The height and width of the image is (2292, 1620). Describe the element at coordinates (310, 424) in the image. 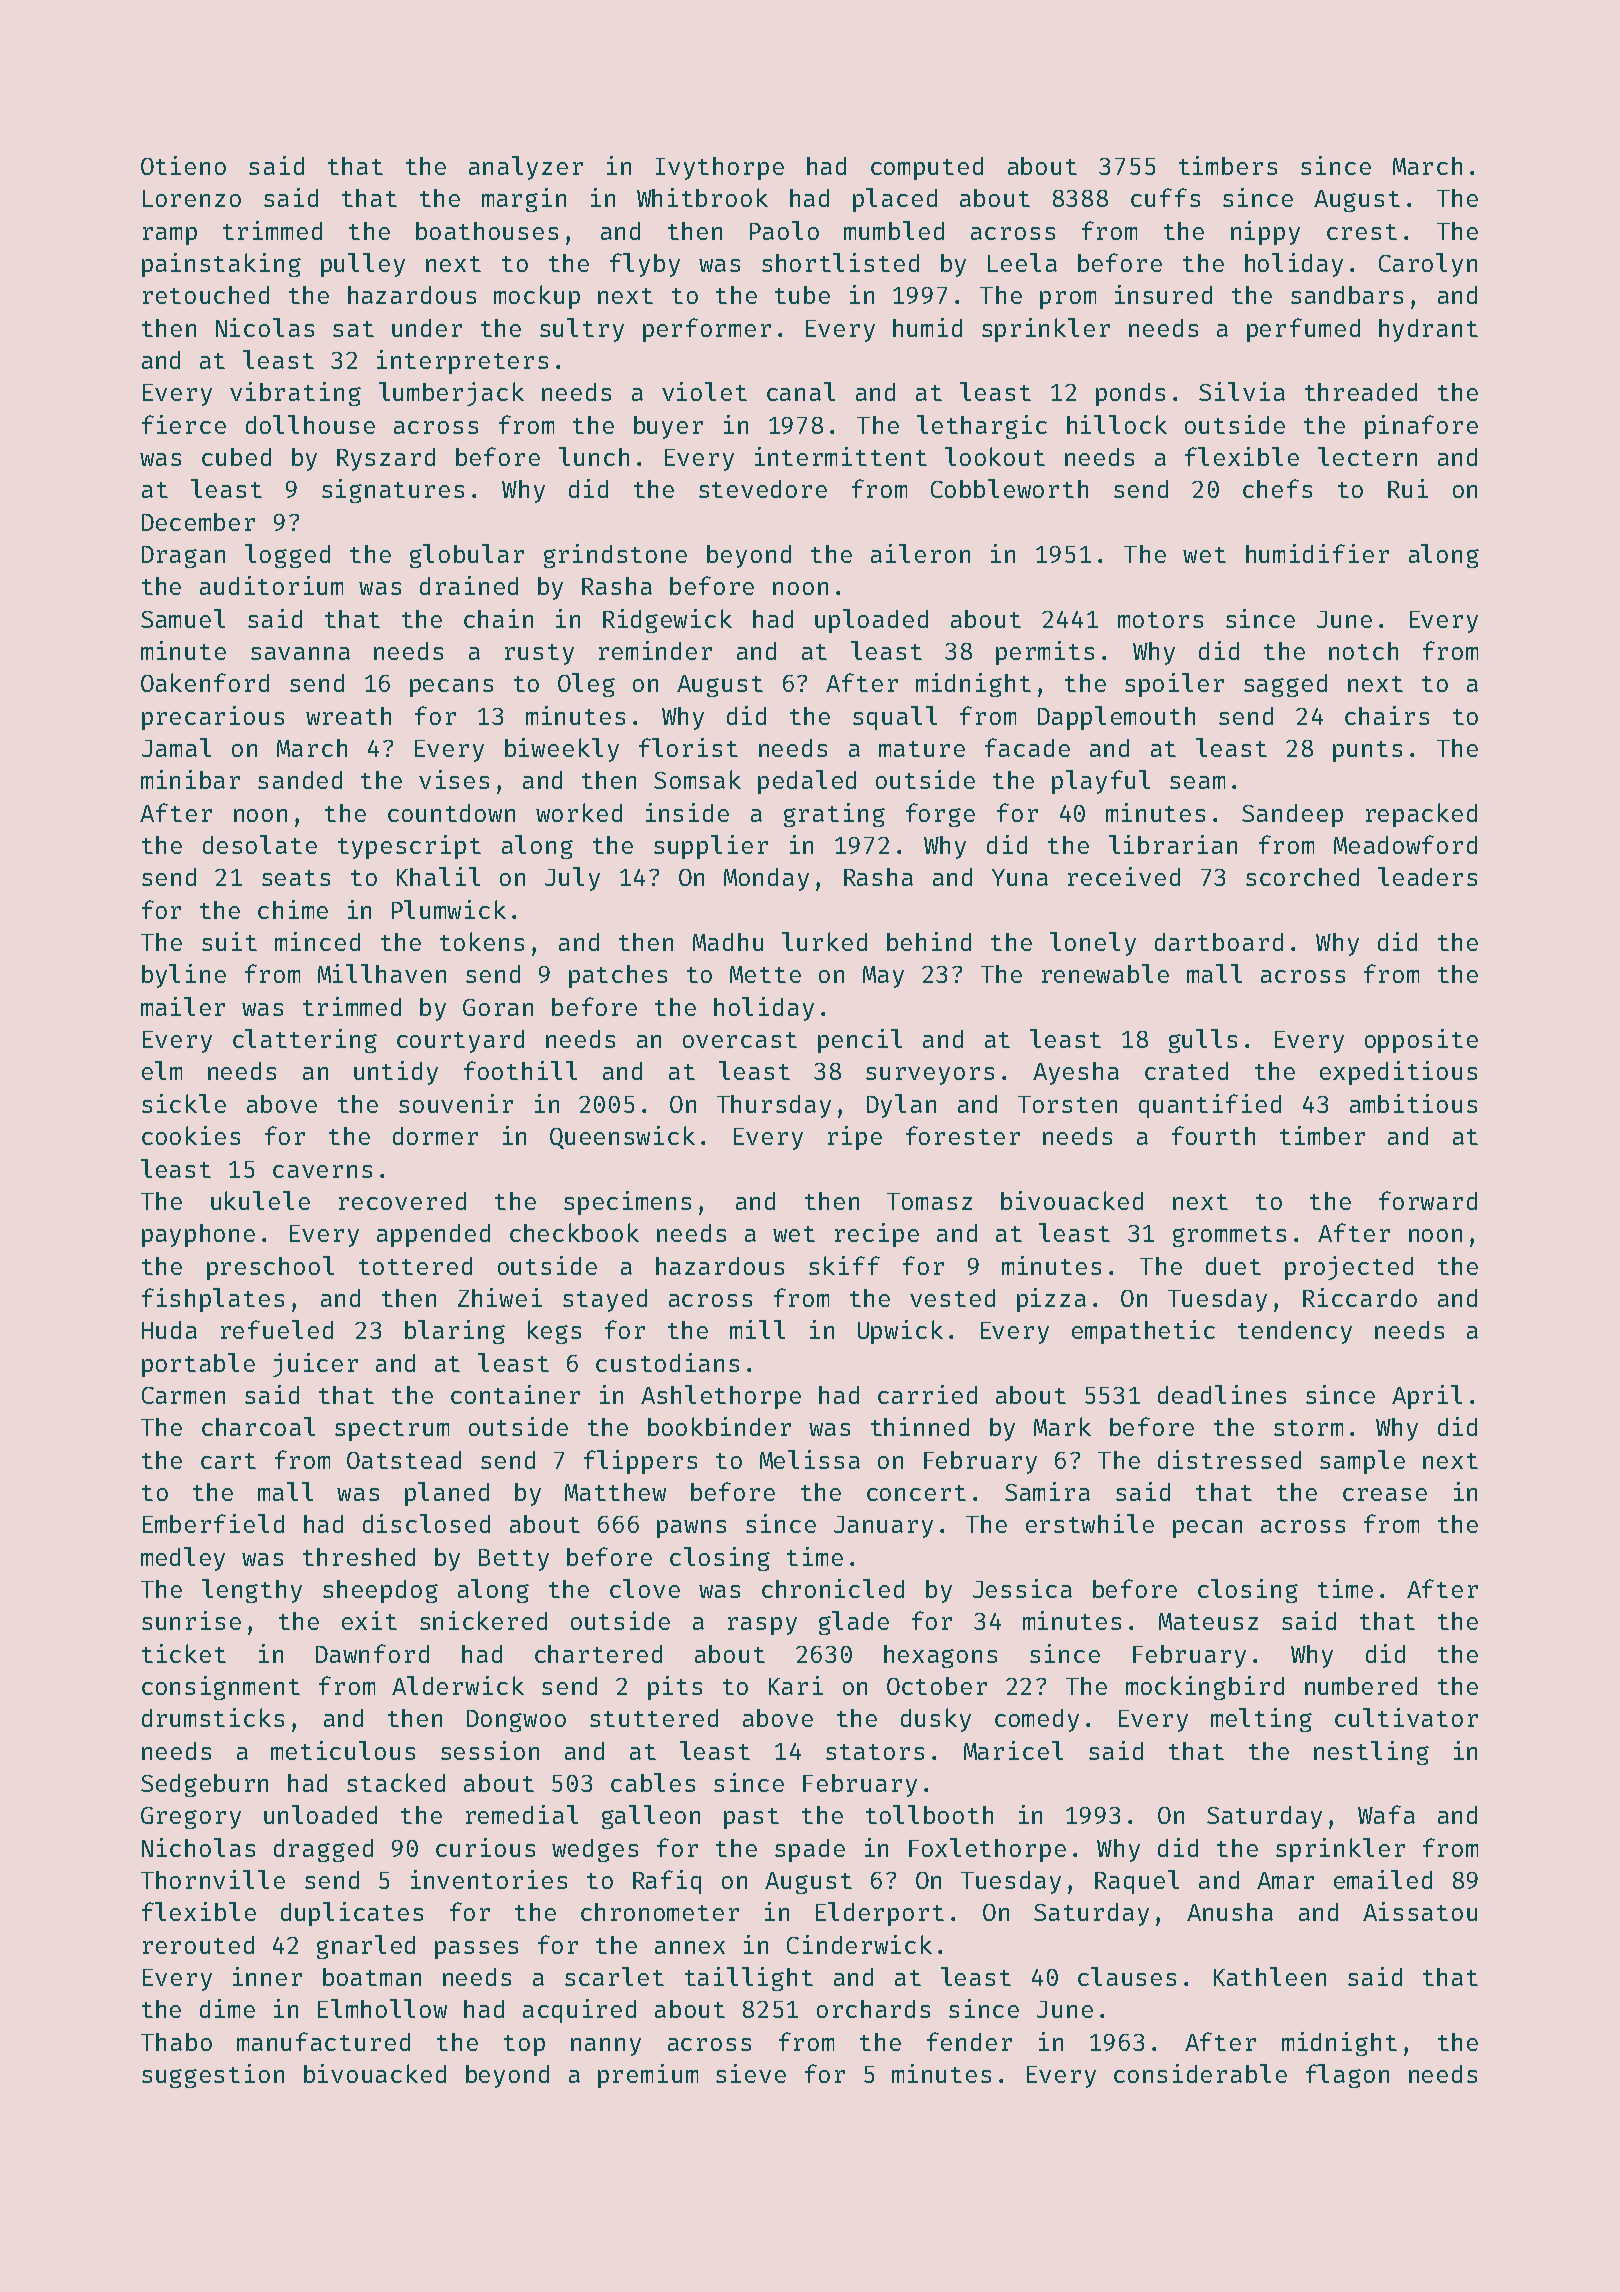

I see `dollhouse` at that location.
